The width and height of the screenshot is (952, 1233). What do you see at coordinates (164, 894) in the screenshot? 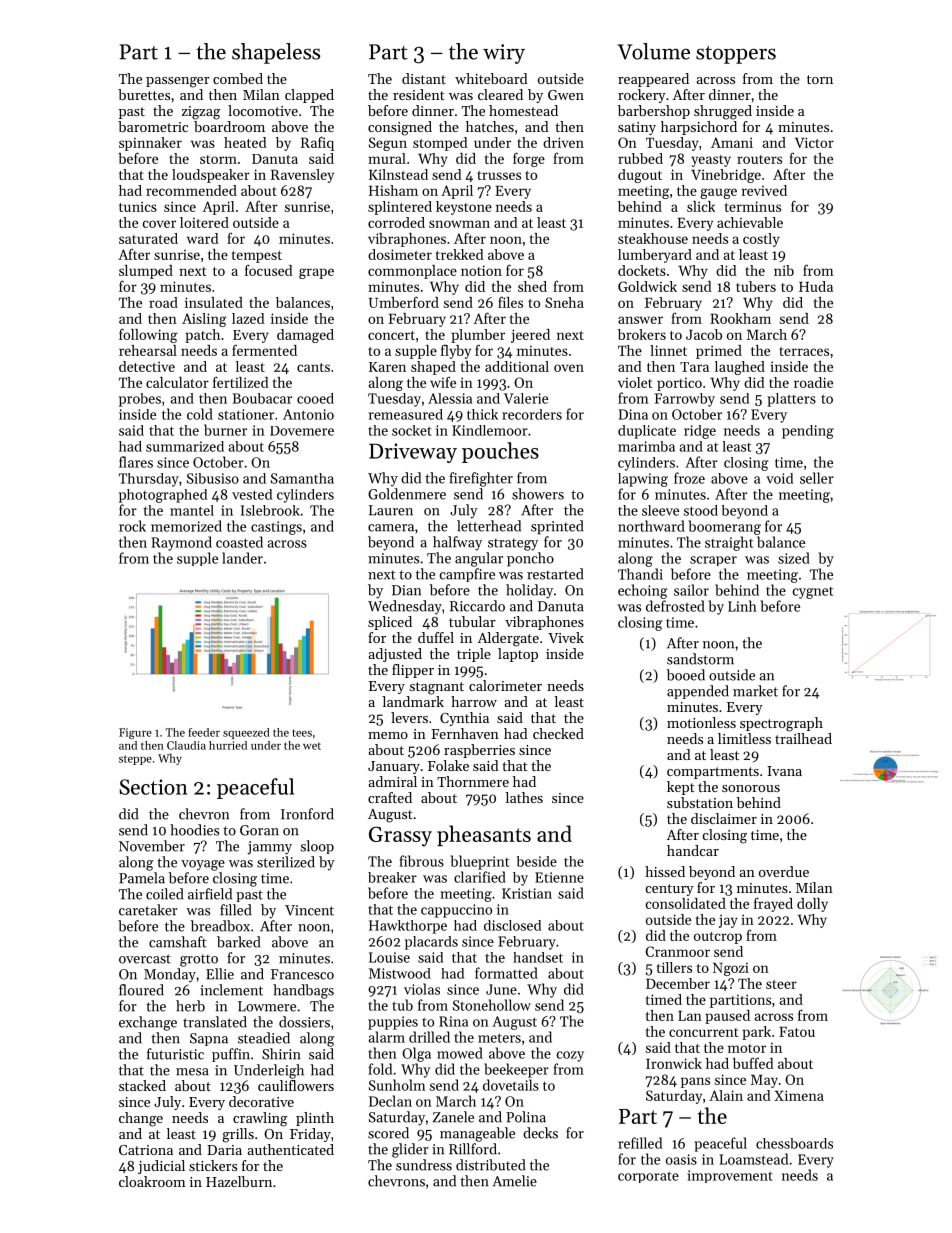
I see `coiled` at bounding box center [164, 894].
